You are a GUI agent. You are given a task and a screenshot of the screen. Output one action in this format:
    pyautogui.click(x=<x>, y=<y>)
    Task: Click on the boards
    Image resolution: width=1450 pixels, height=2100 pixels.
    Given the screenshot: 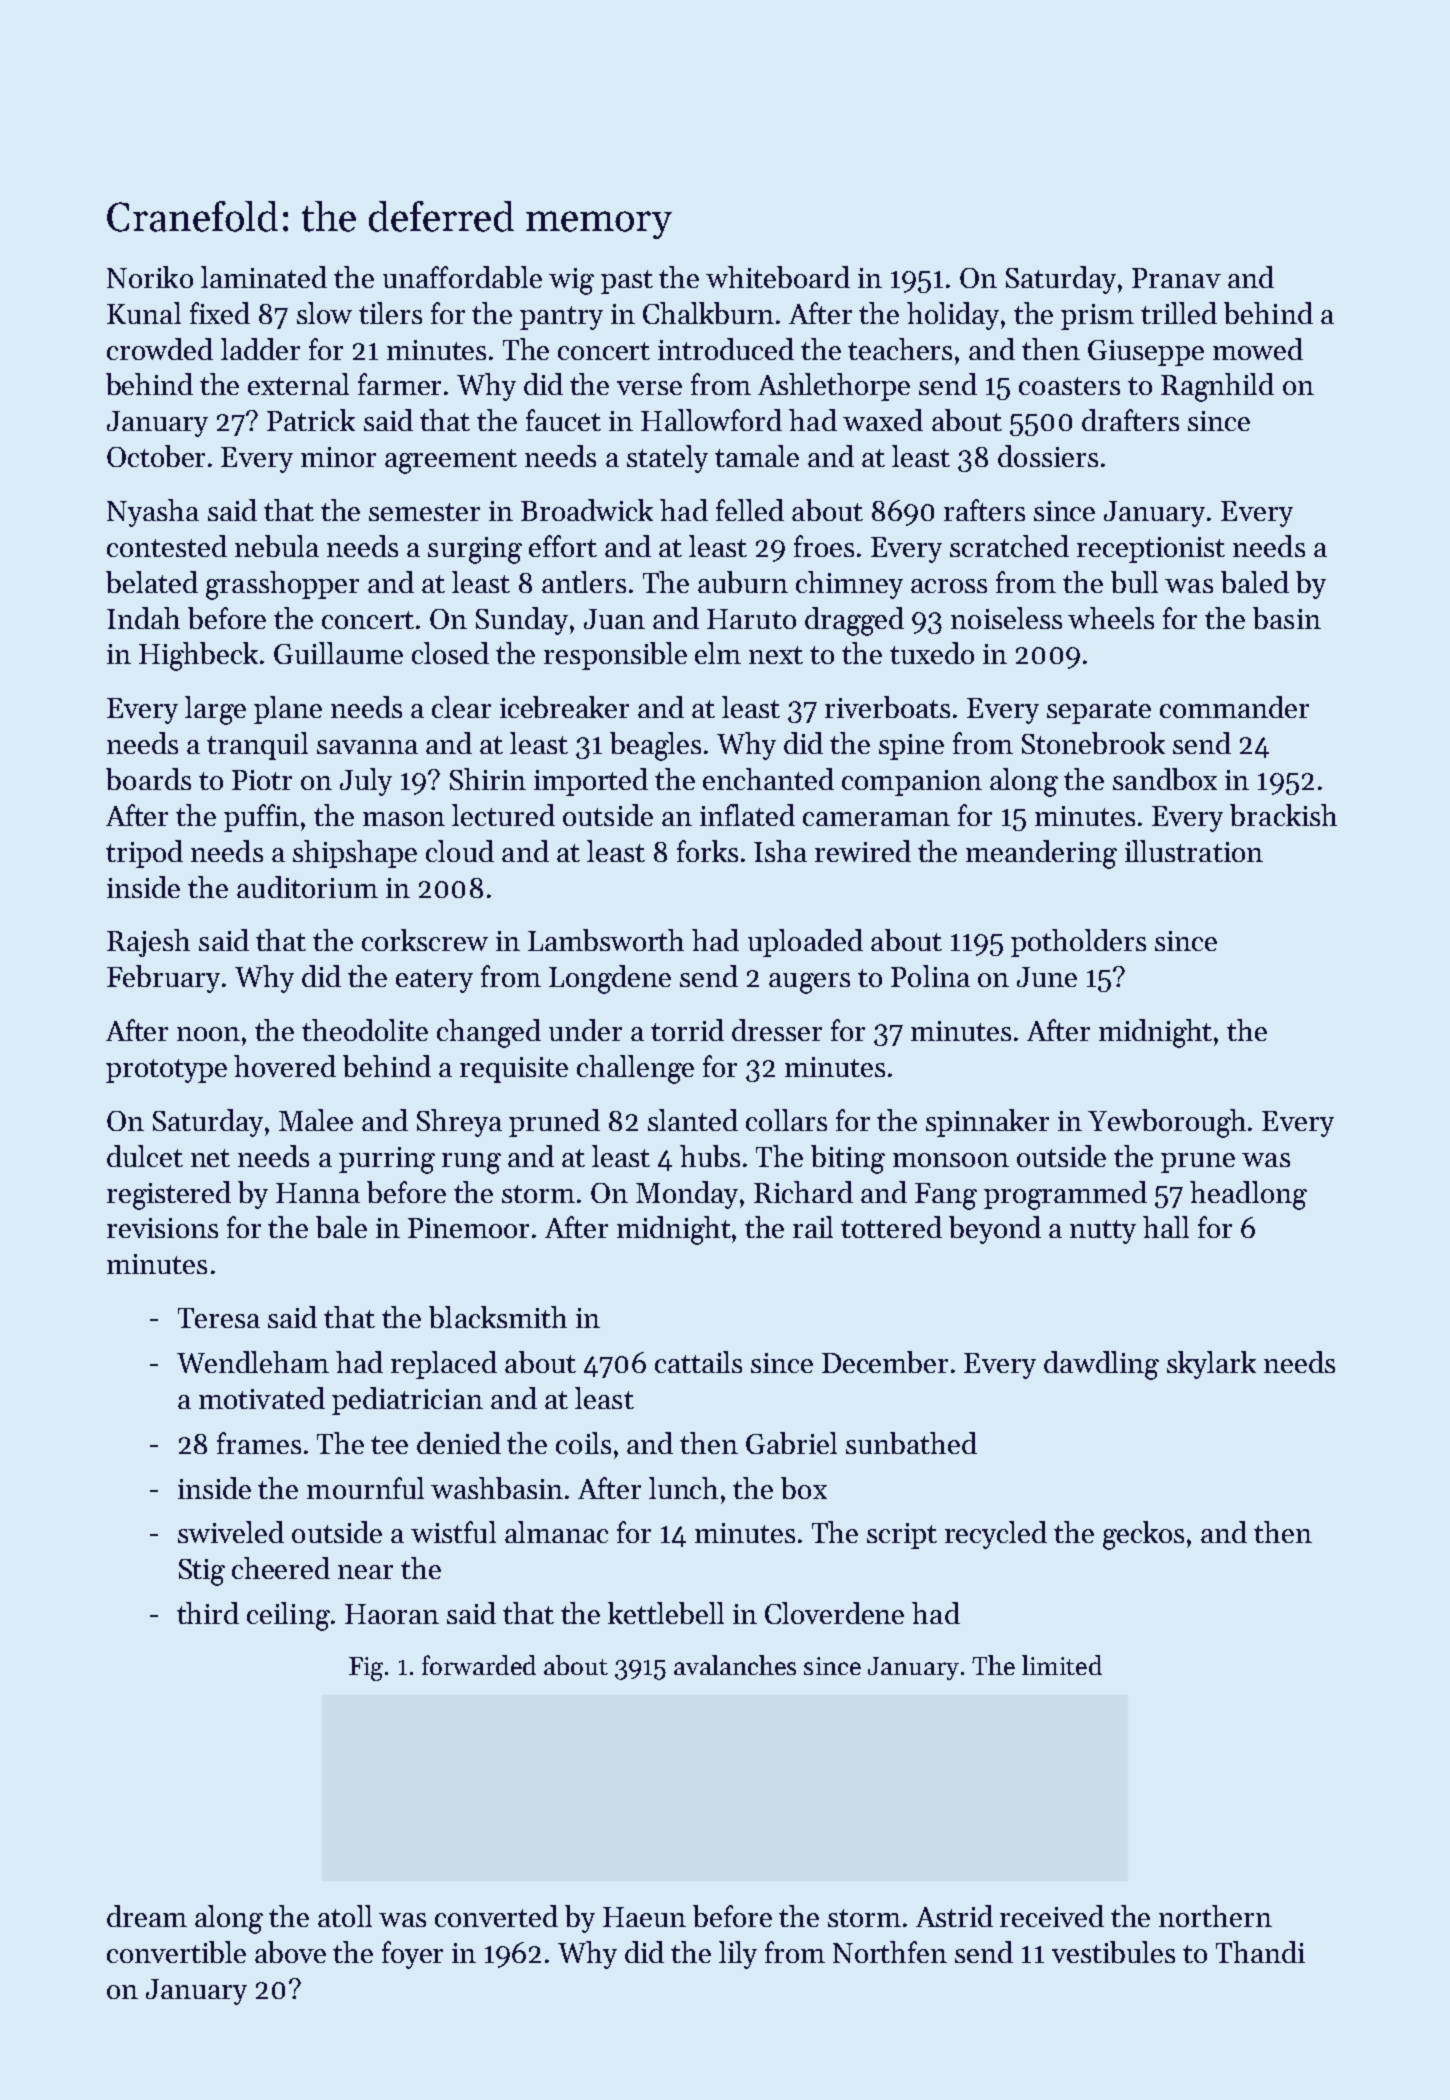 What is the action you would take?
    pyautogui.click(x=148, y=779)
